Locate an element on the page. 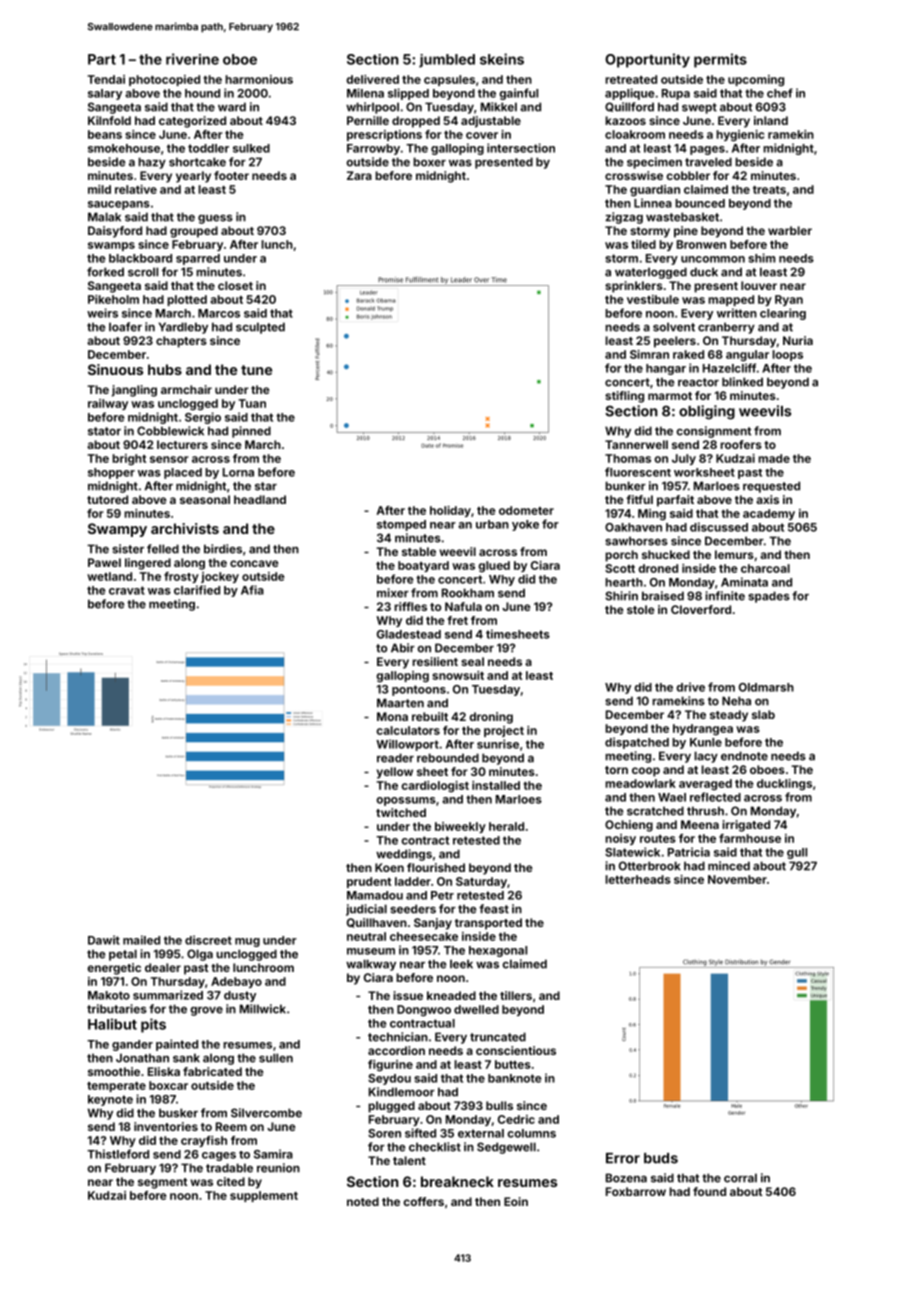 This document has width=908, height=1316. noted is located at coordinates (363, 1201).
